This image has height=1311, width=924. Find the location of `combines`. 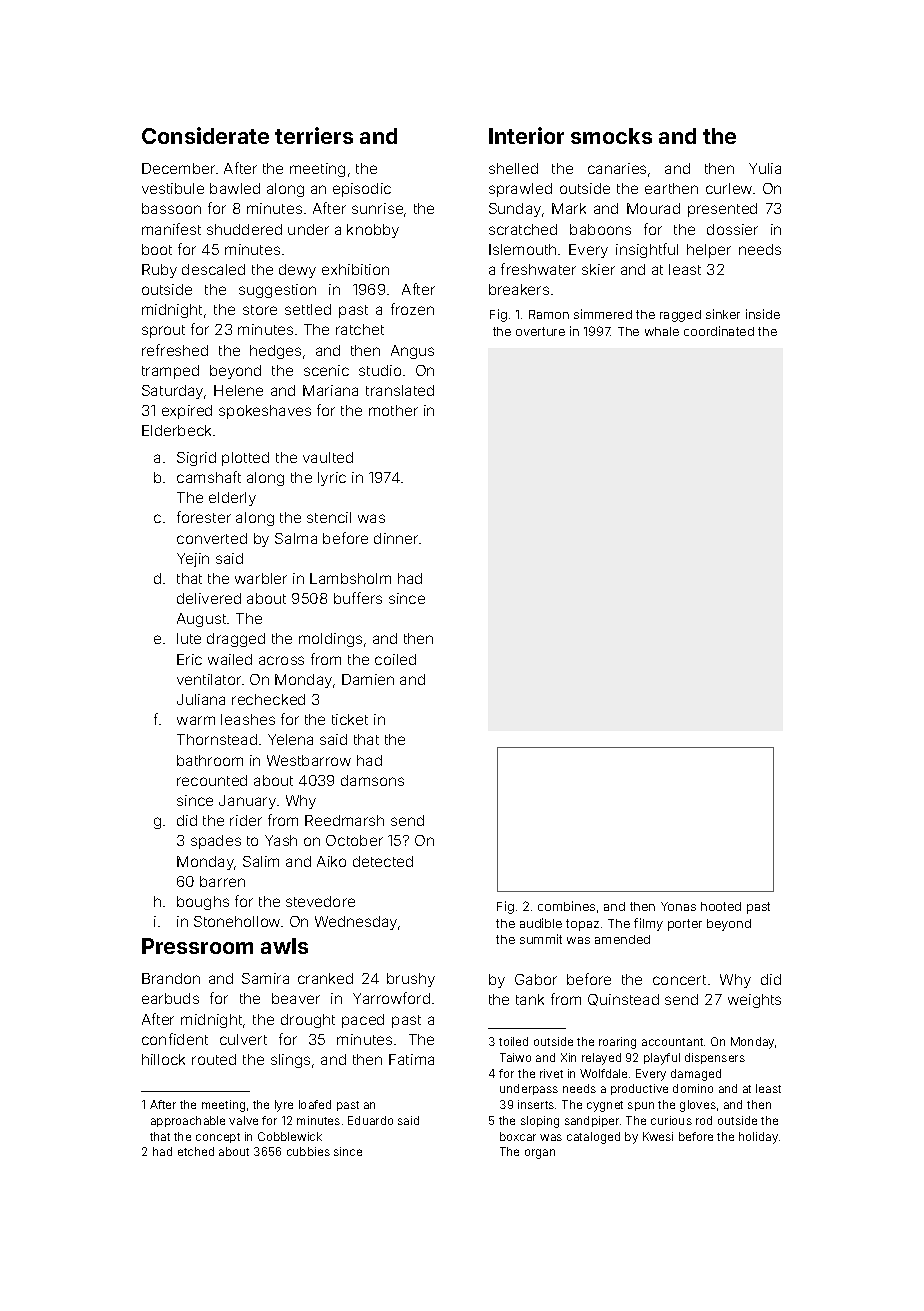

combines is located at coordinates (566, 906).
